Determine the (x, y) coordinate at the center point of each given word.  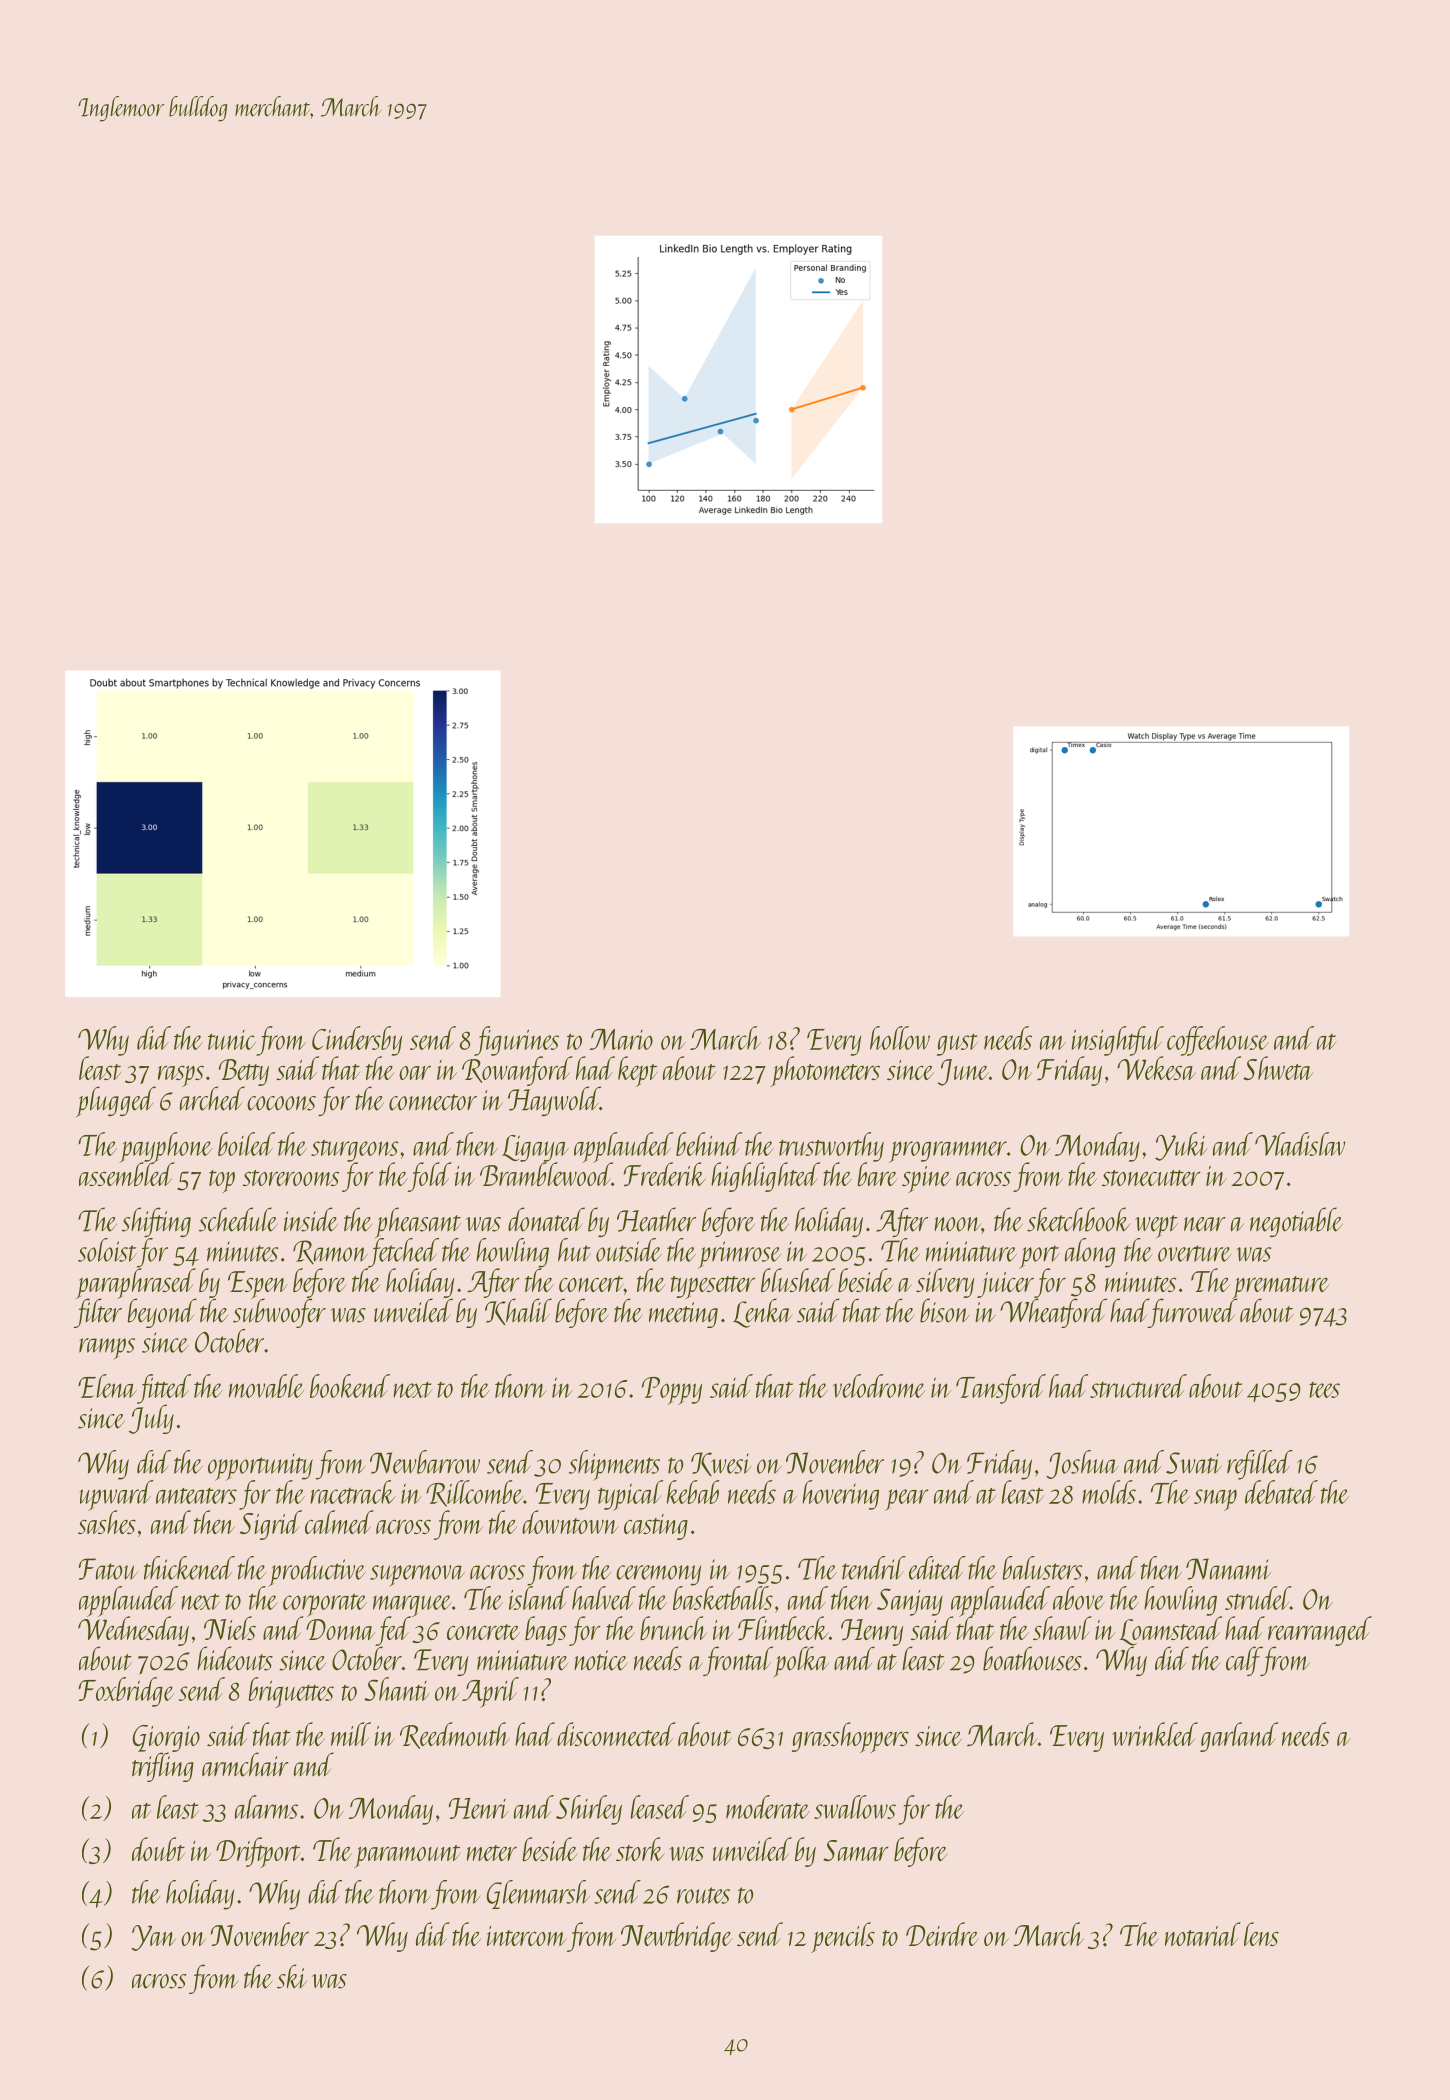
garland (1239, 1737)
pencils (843, 1937)
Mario (621, 1039)
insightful (1118, 1041)
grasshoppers (850, 1737)
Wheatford (1053, 1313)
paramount (407, 1856)
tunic (232, 1040)
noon (957, 1224)
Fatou (108, 1569)
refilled (1260, 1465)
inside (311, 1219)
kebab (693, 1492)
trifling (163, 1767)
